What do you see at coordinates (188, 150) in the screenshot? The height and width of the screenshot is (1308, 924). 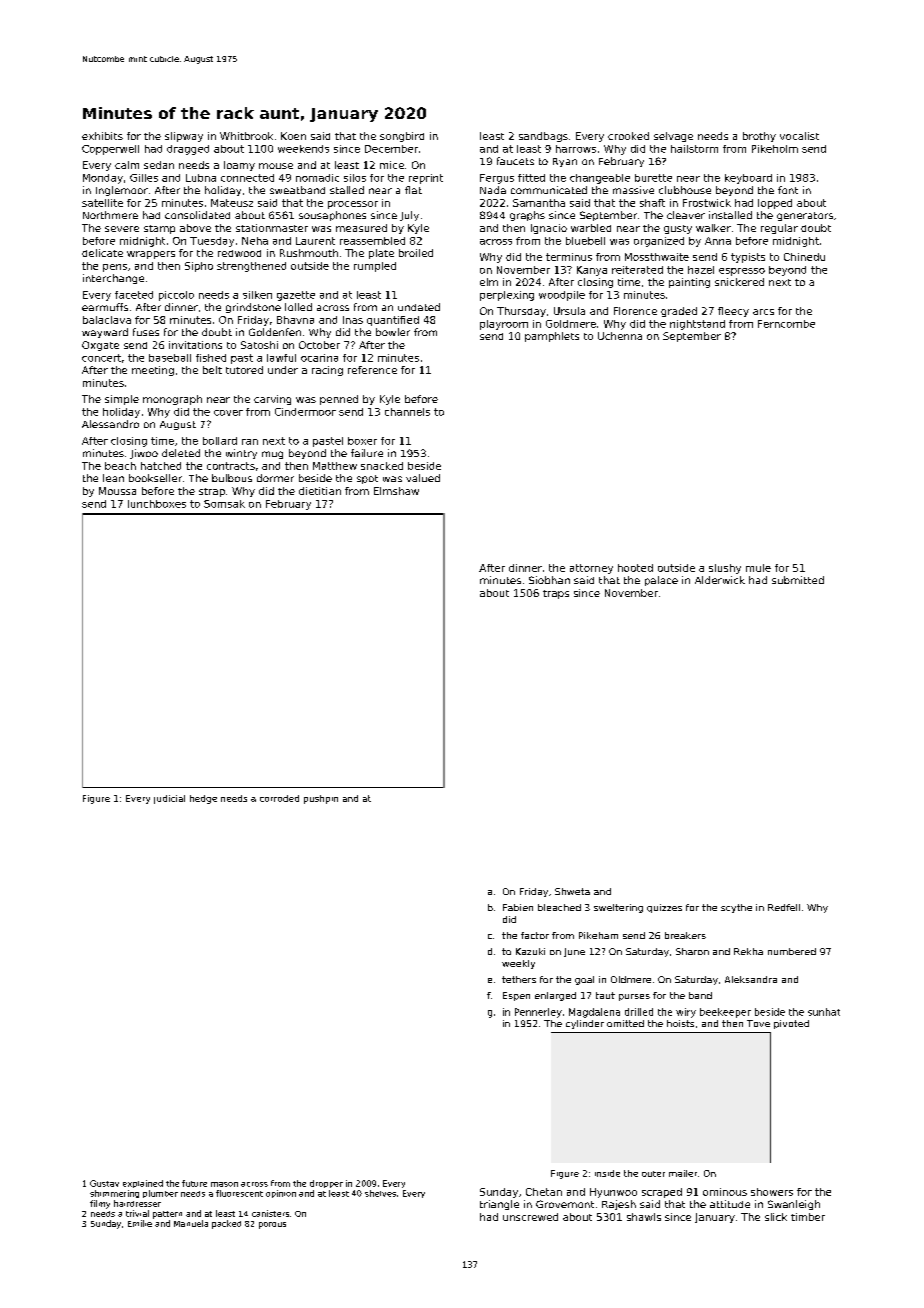 I see `dragged` at bounding box center [188, 150].
